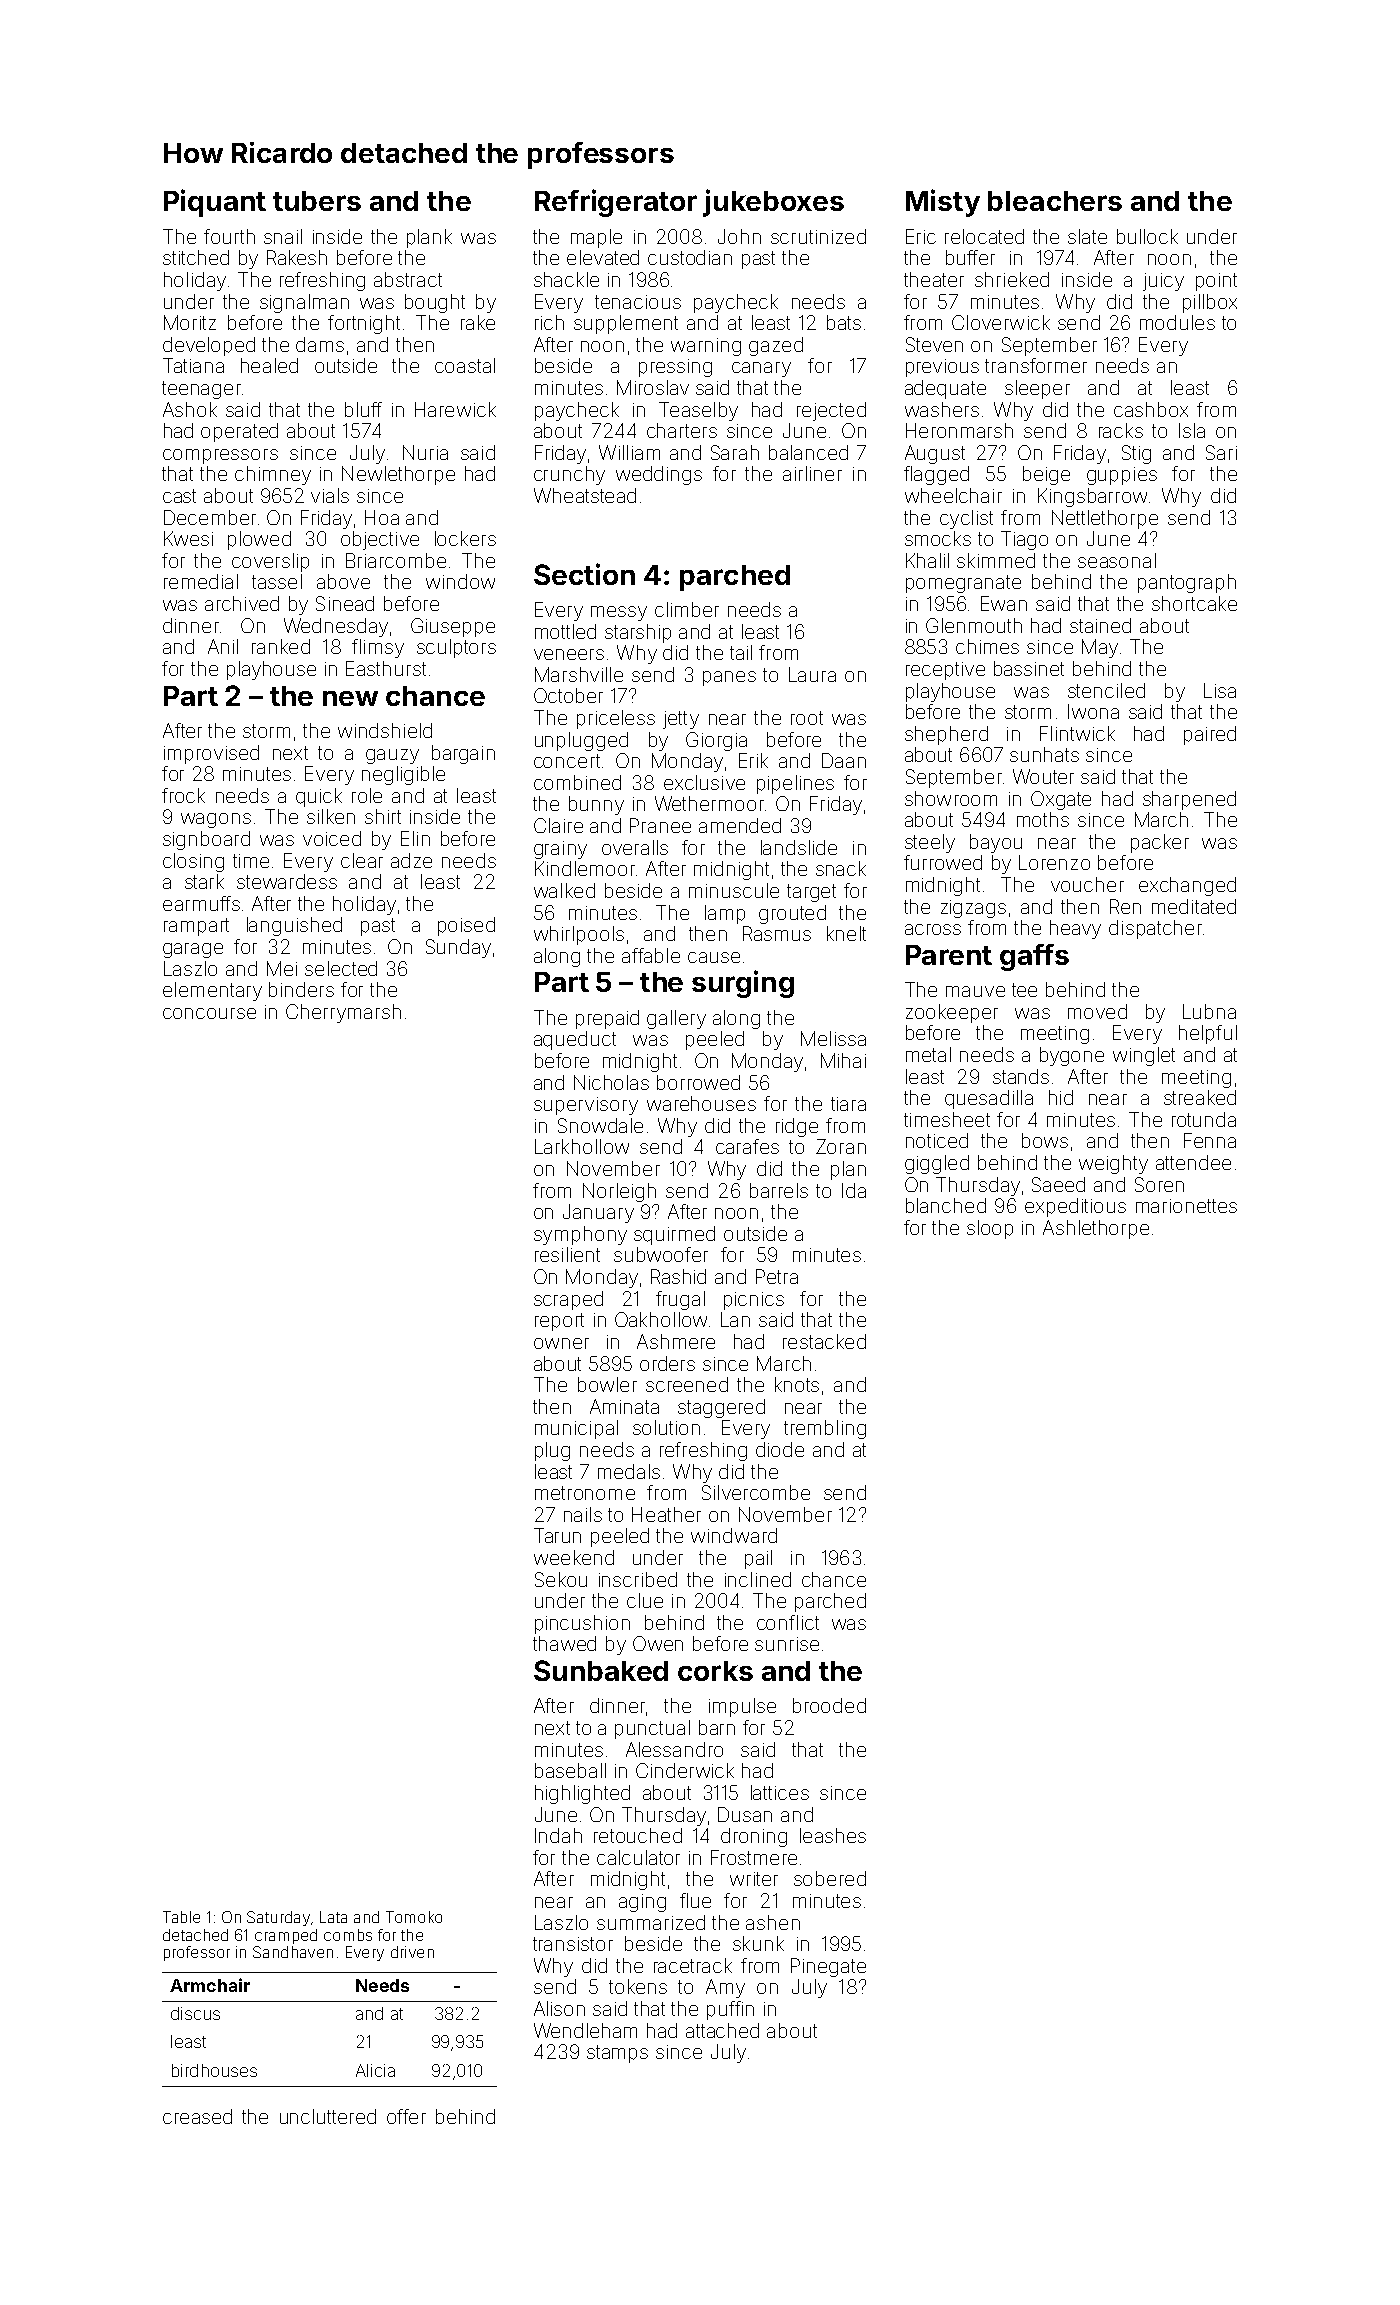 The width and height of the screenshot is (1400, 2305). I want to click on remedial, so click(201, 581).
